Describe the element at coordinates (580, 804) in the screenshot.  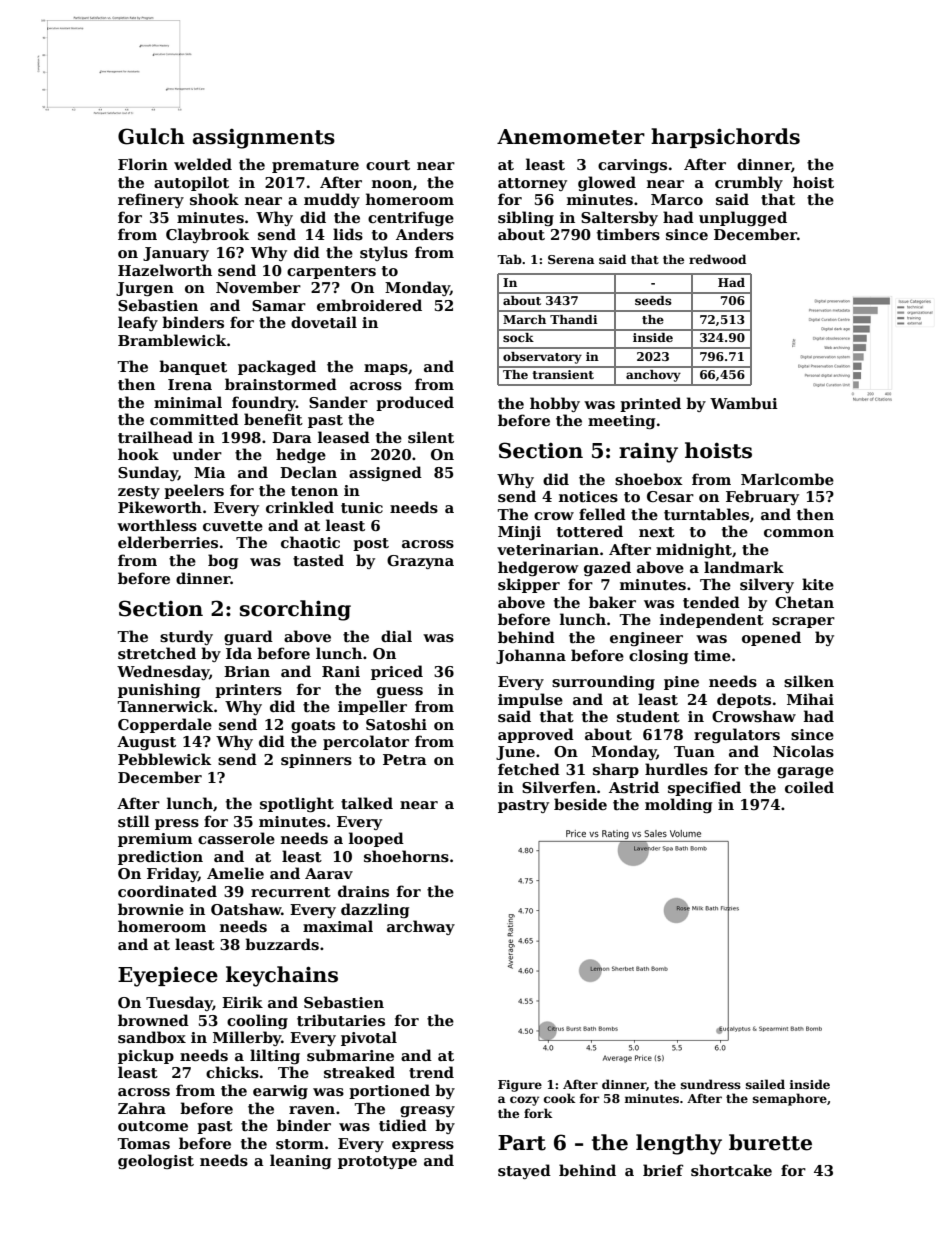
I see `beside` at that location.
